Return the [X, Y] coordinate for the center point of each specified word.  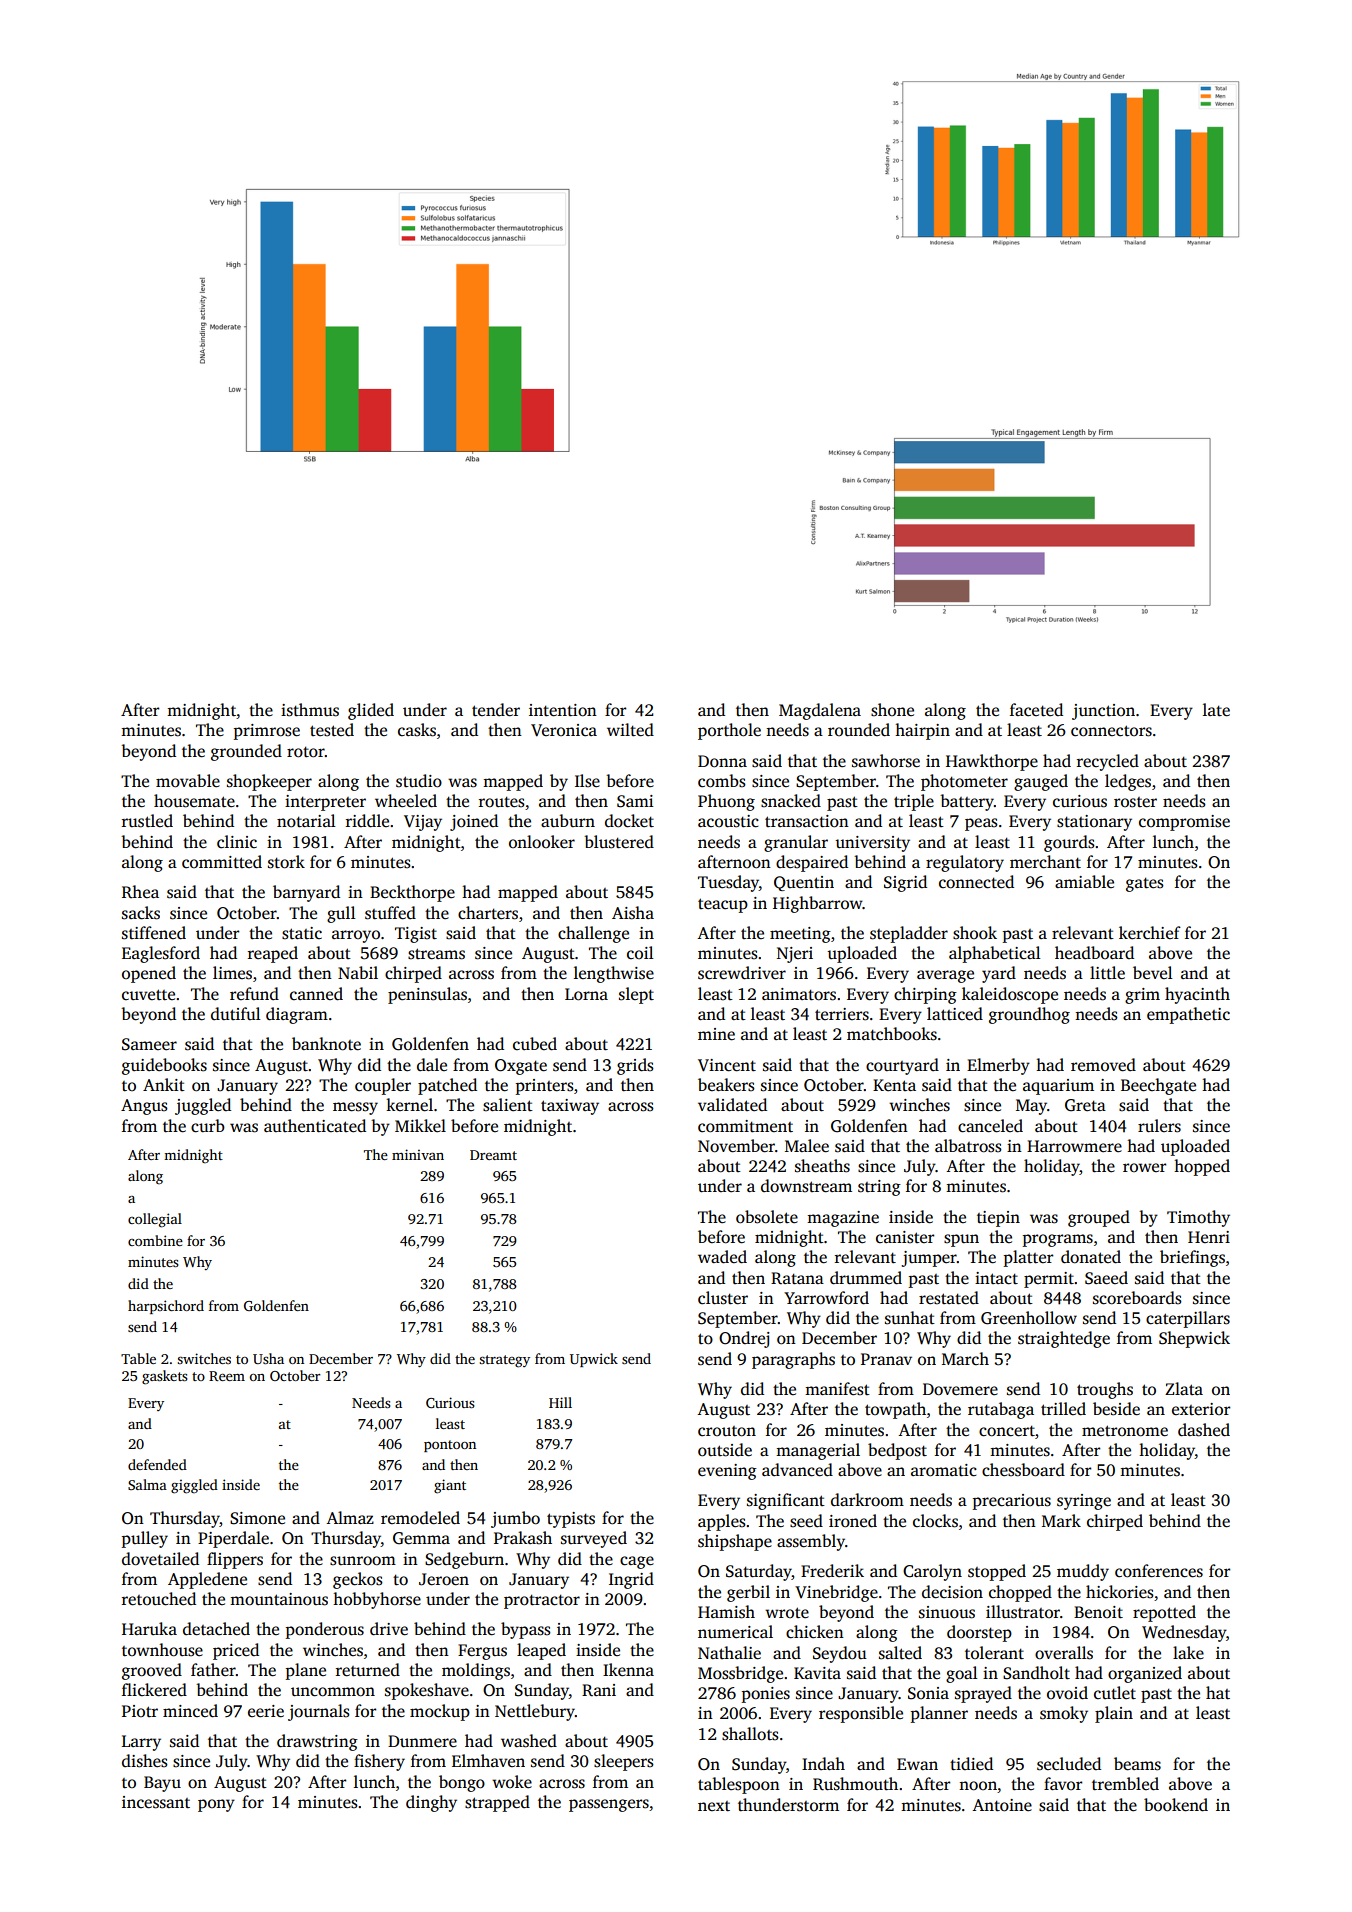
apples [722, 1522]
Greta [1085, 1105]
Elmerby [998, 1066]
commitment [745, 1126]
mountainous [279, 1599]
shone [892, 710]
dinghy [431, 1803]
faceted [1036, 710]
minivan [418, 1154]
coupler [383, 1086]
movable [188, 781]
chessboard [1023, 1470]
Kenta [894, 1085]
